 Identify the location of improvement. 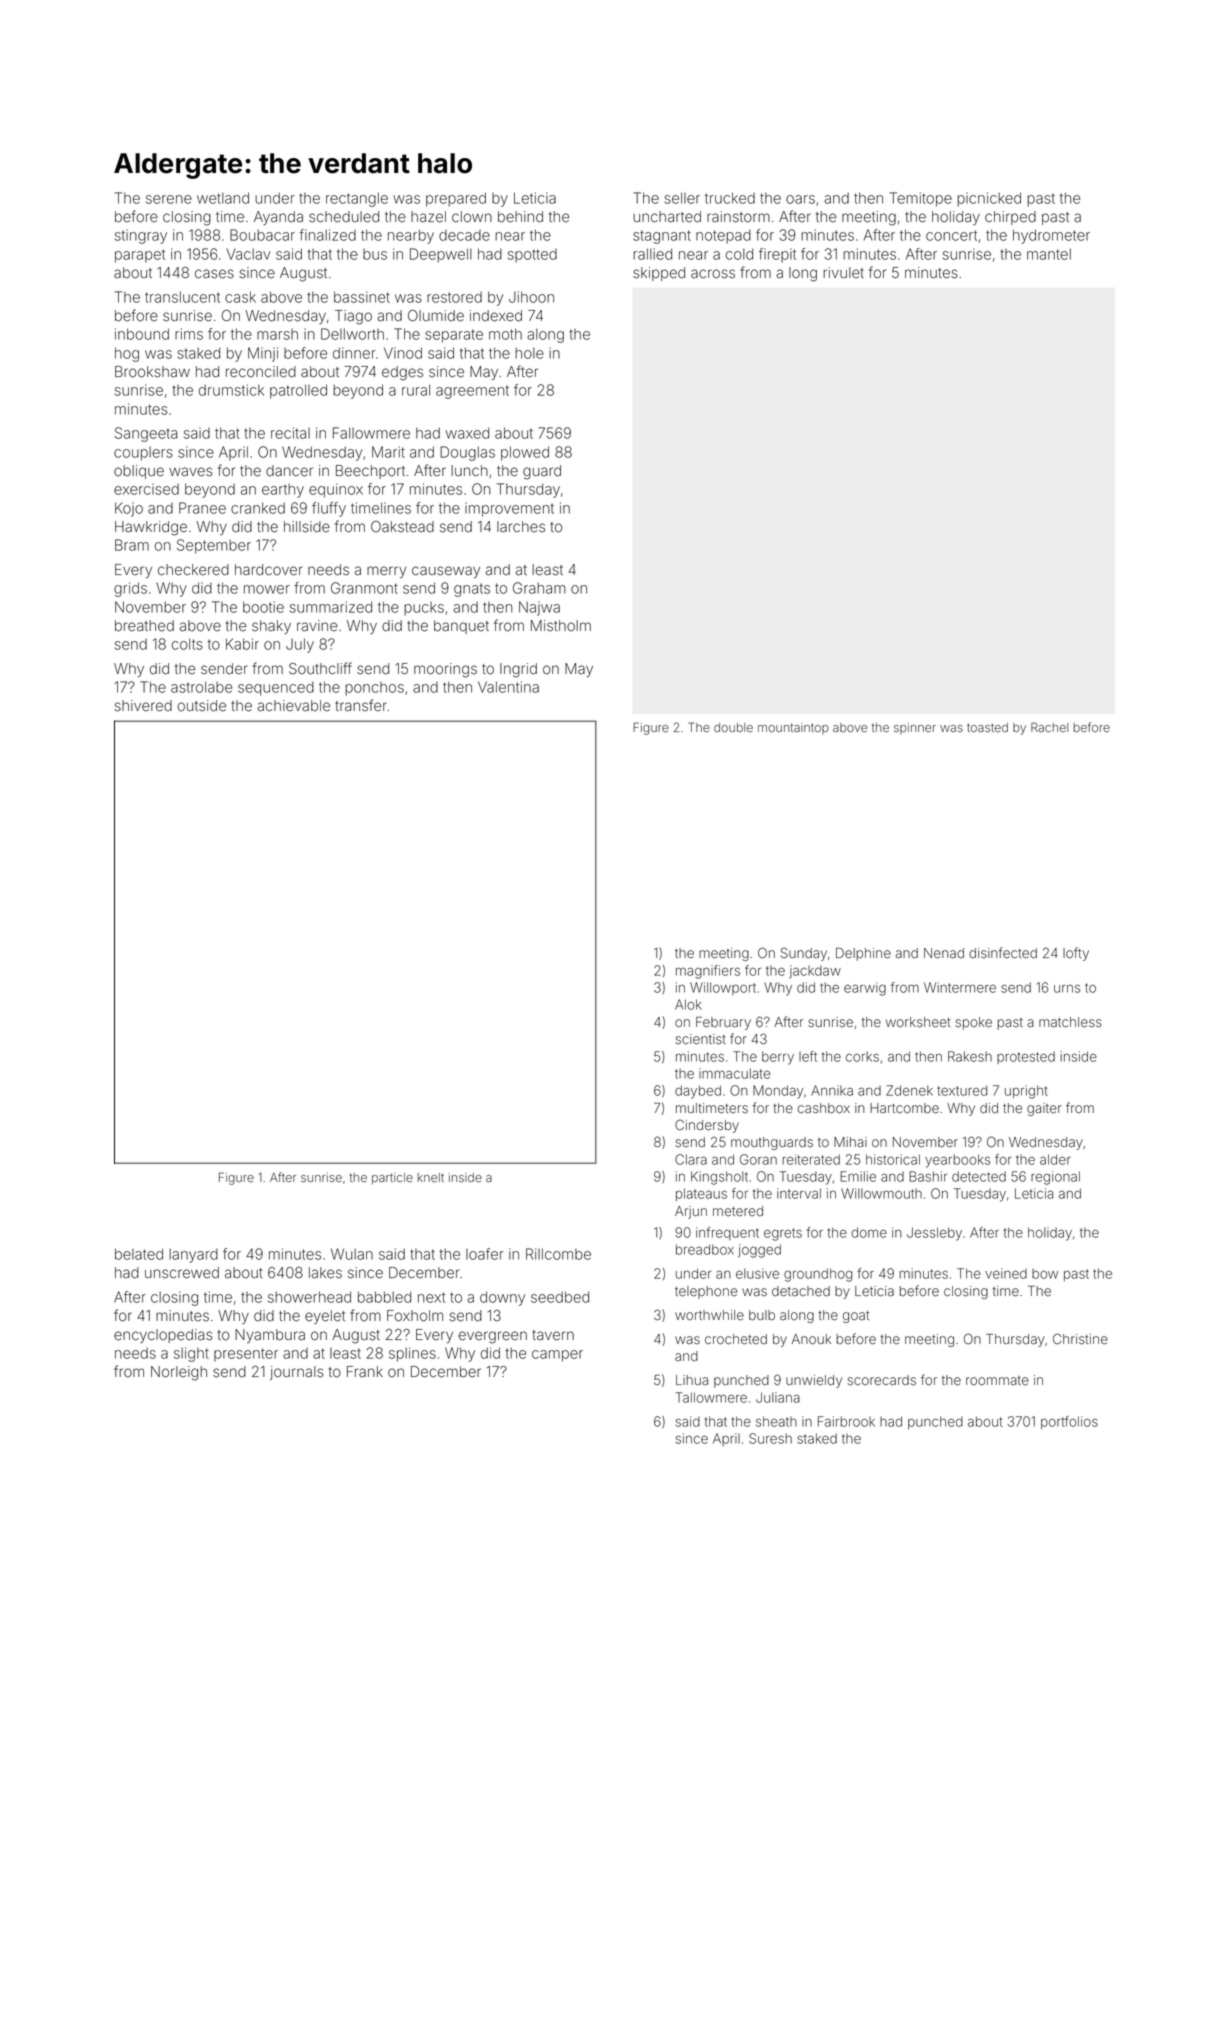
(509, 509).
